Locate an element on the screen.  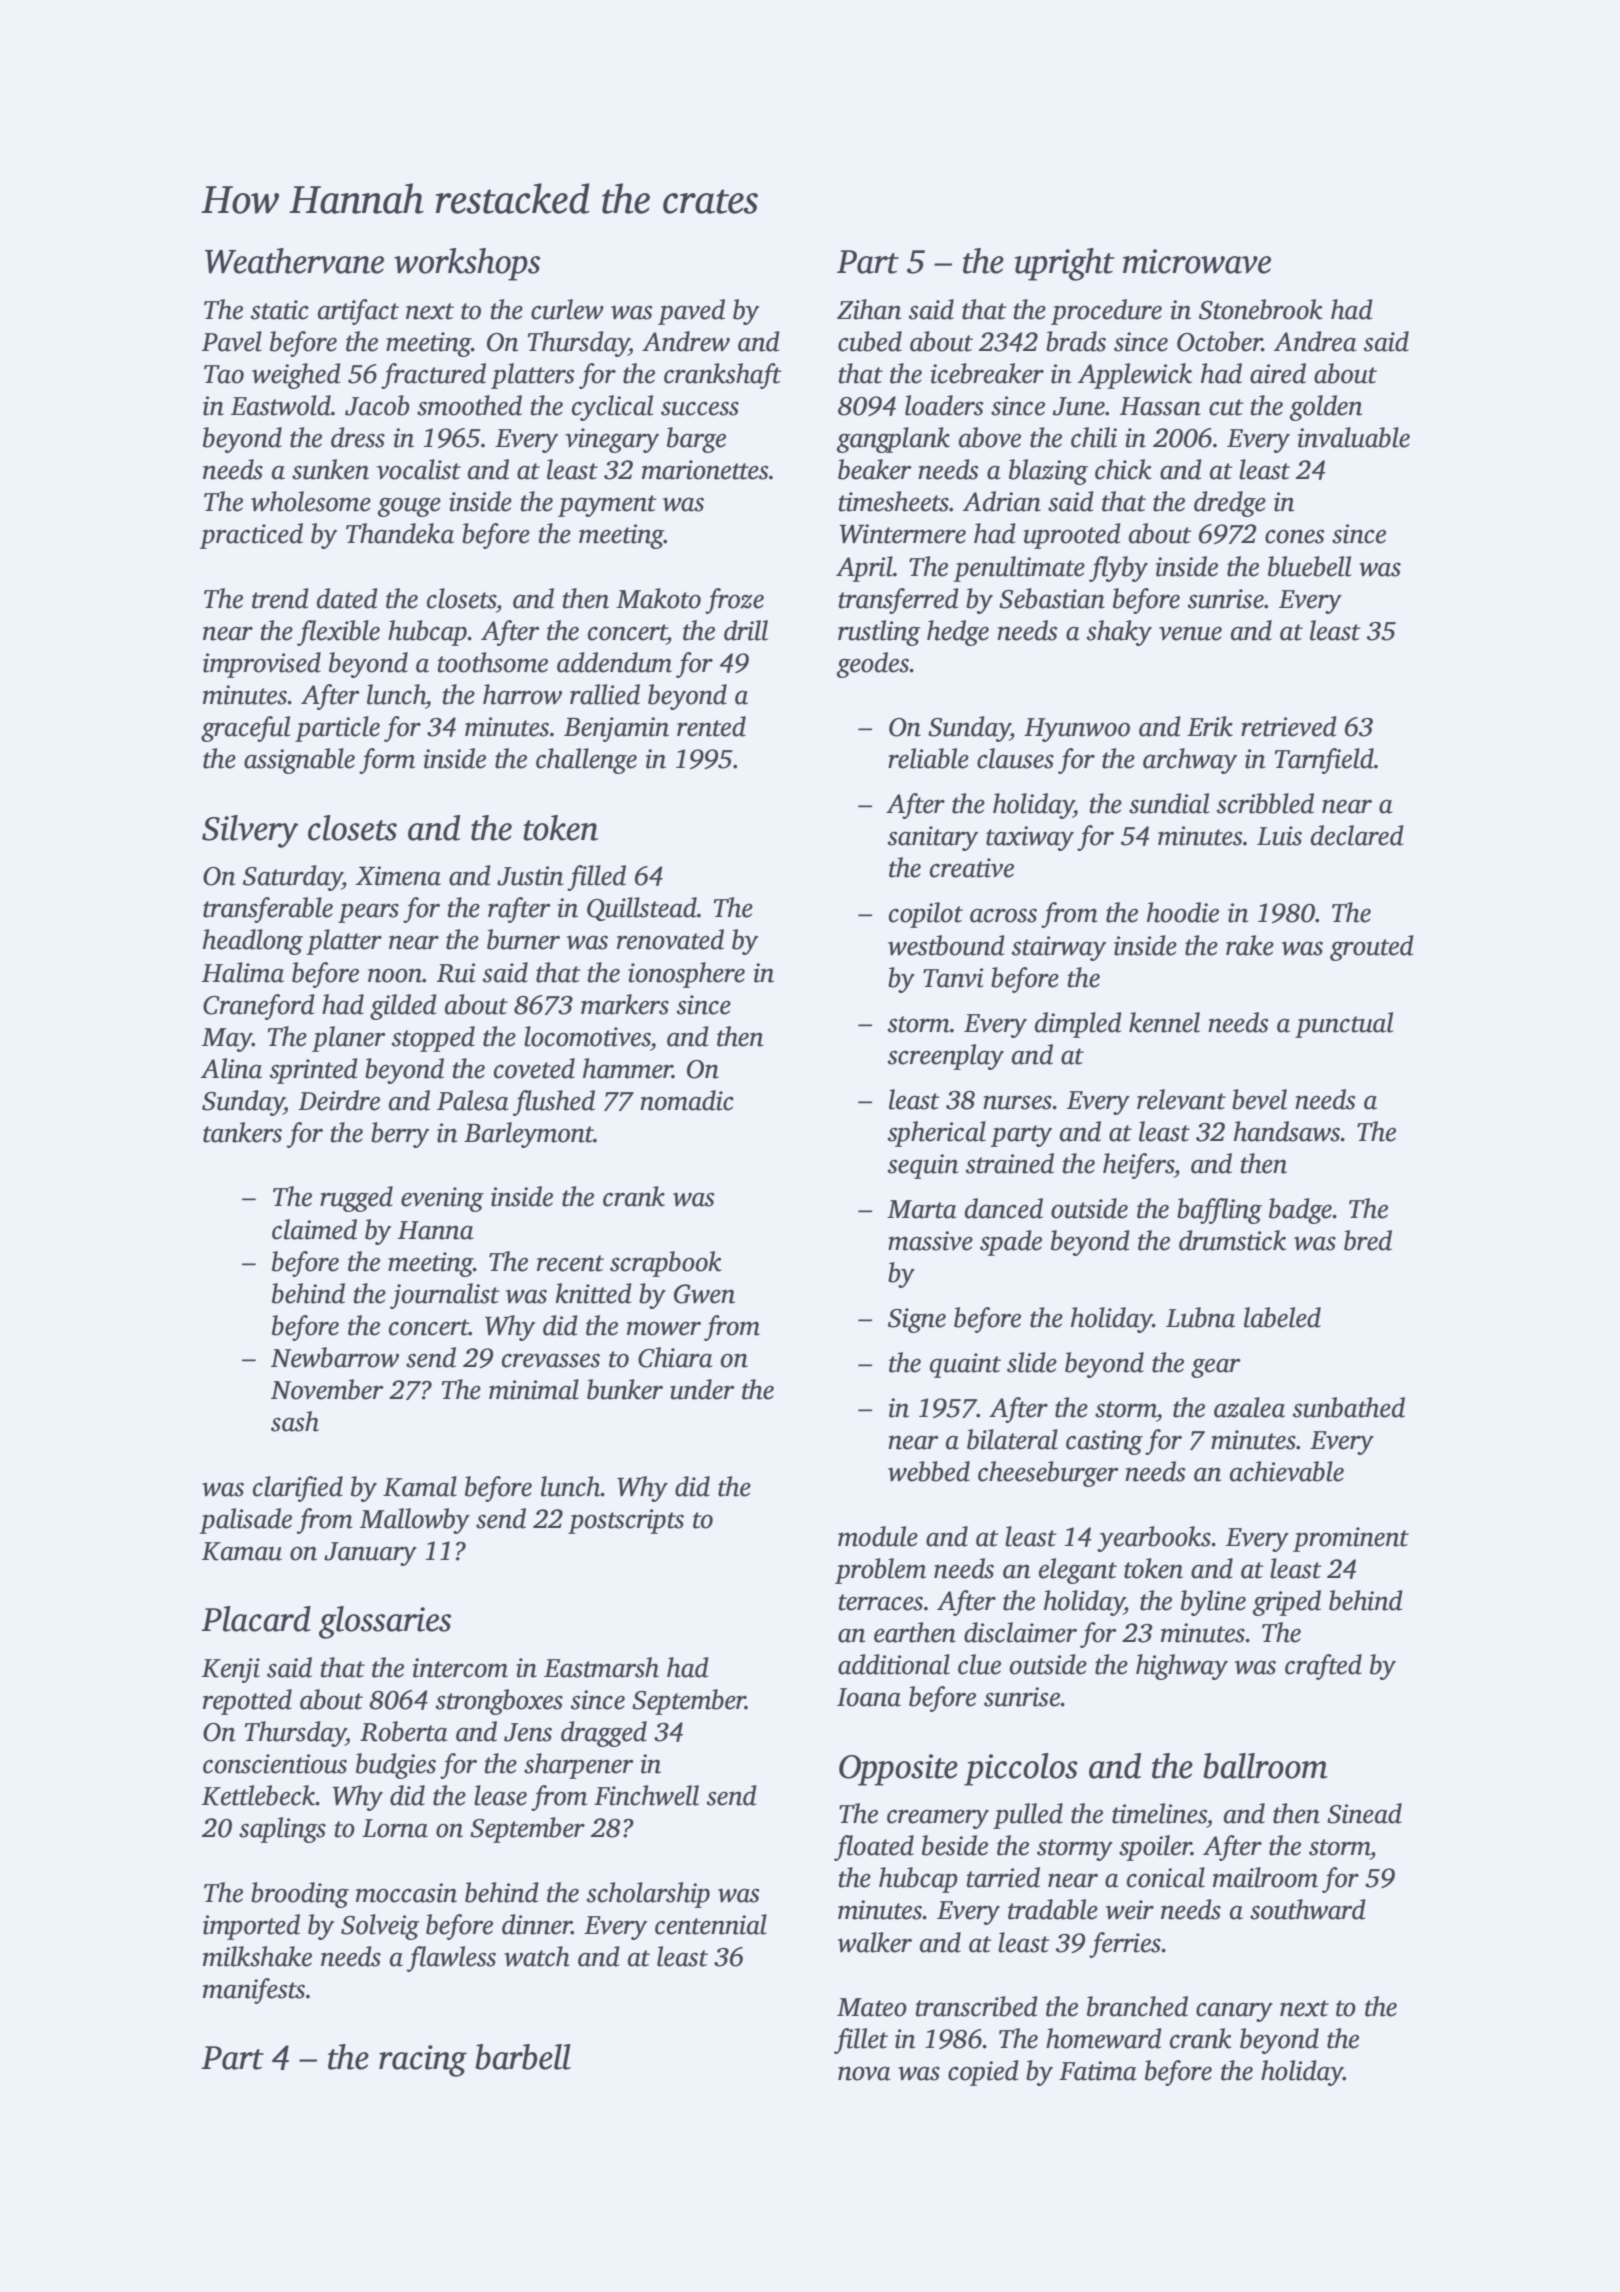
southward is located at coordinates (1308, 1909).
